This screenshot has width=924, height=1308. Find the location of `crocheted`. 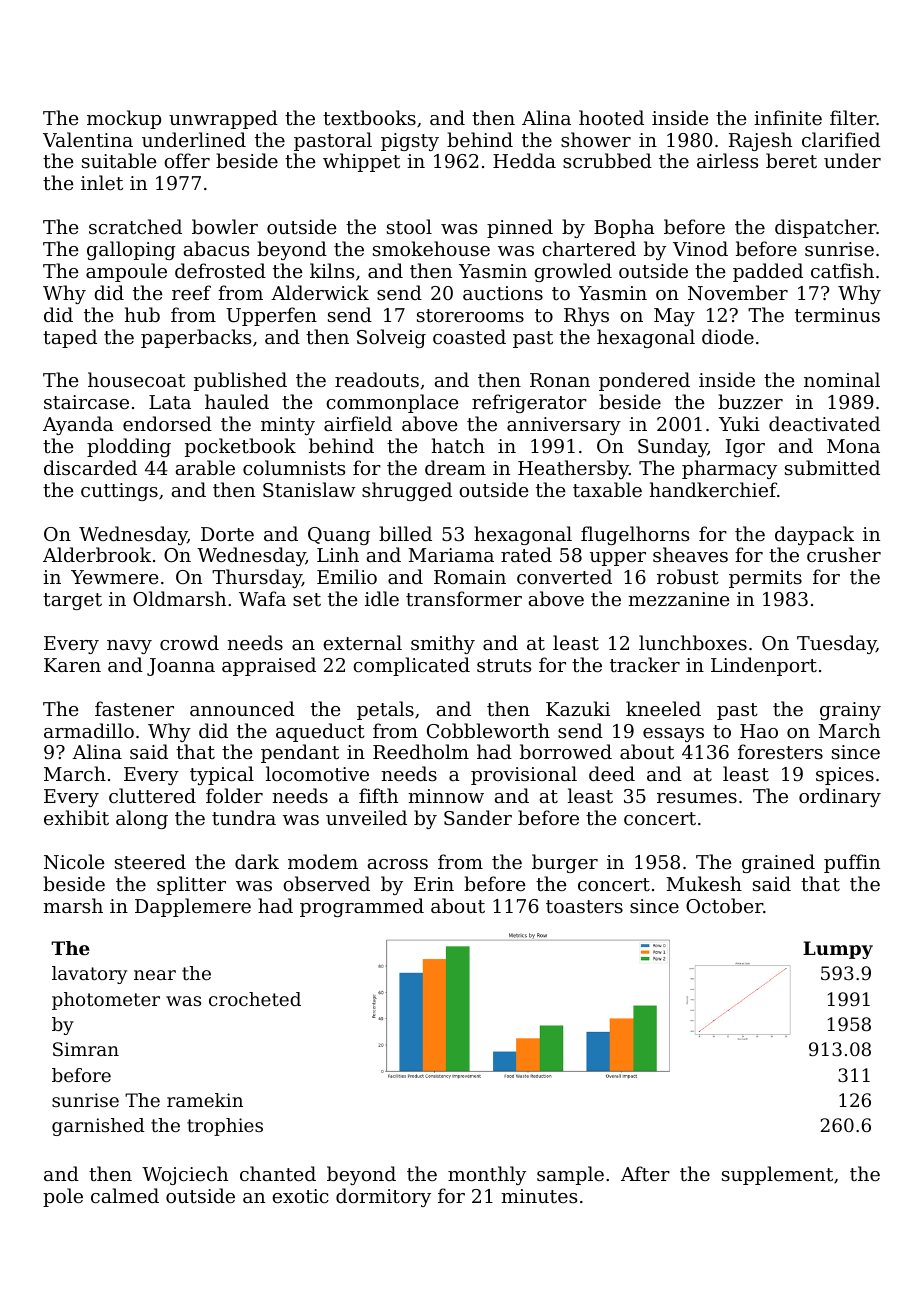

crocheted is located at coordinates (255, 999).
